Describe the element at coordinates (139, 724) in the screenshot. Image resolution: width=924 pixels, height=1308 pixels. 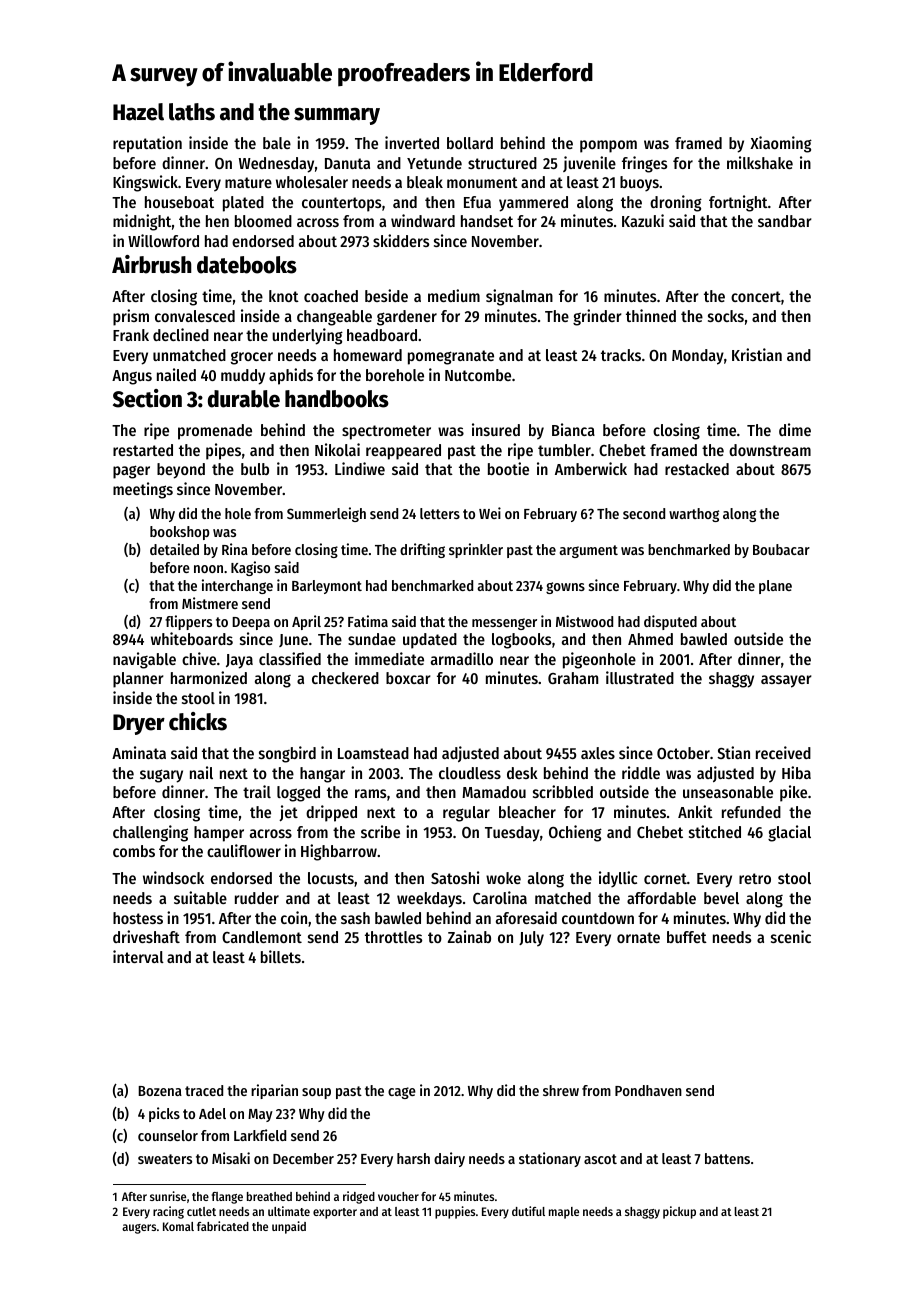
I see `Dryer` at that location.
